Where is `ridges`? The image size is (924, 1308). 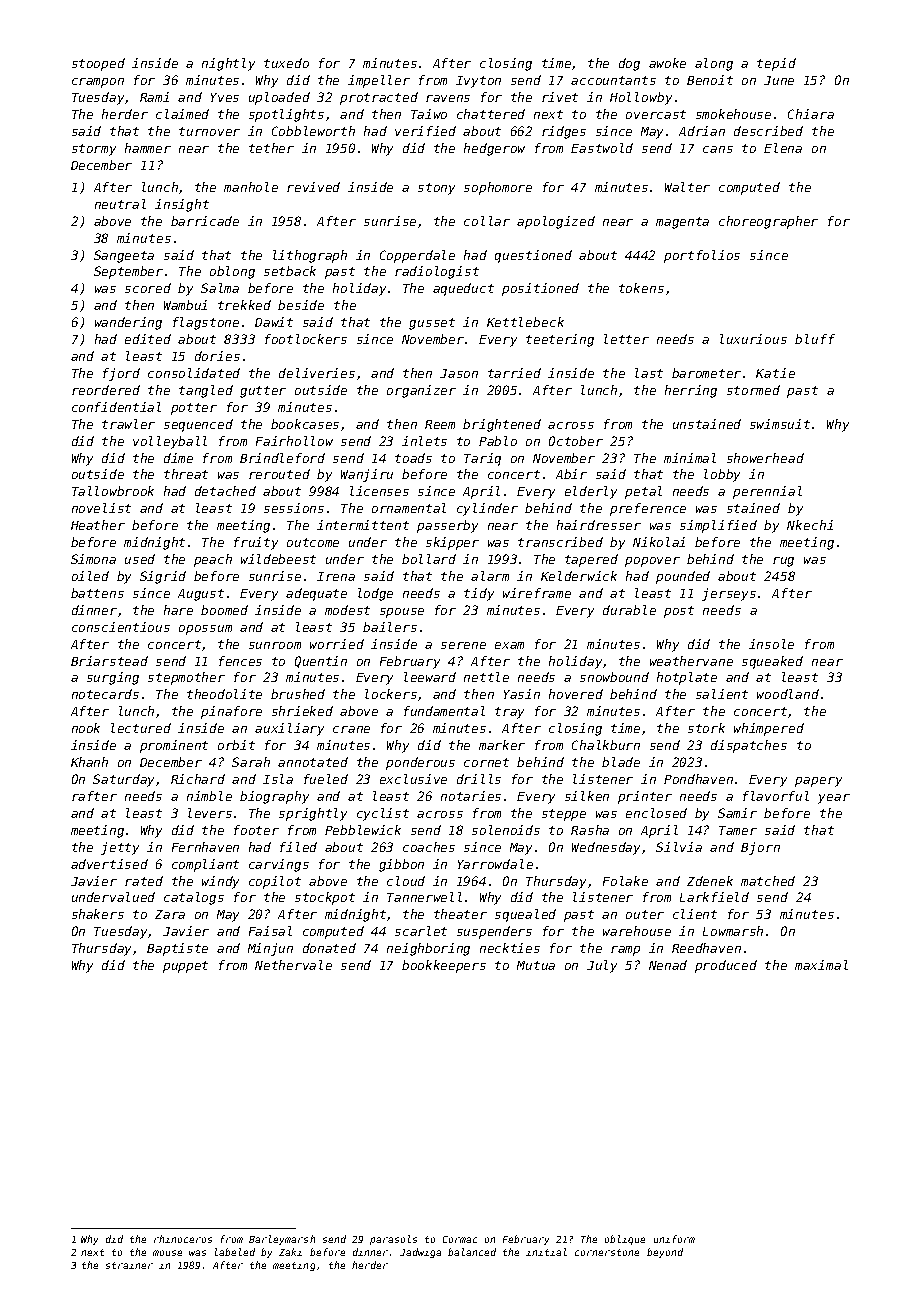
ridges is located at coordinates (564, 132).
